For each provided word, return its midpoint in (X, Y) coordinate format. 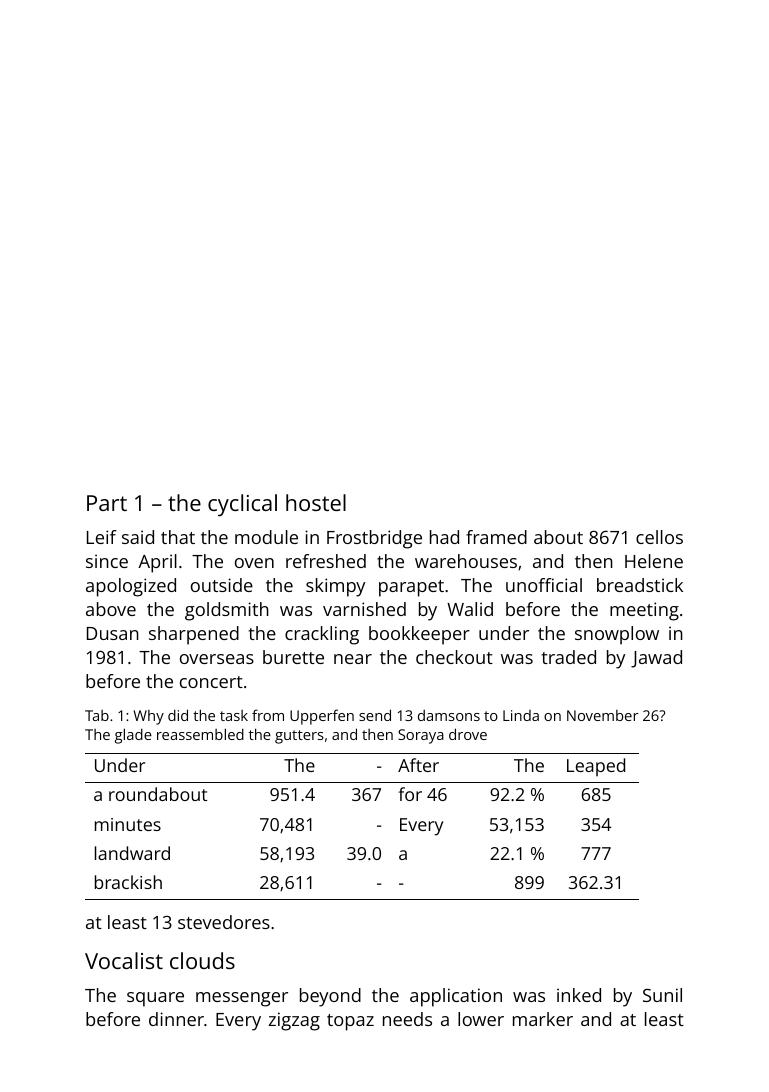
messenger (242, 999)
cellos (659, 537)
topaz (350, 1022)
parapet (411, 588)
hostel (316, 502)
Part (107, 503)
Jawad (656, 659)
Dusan (113, 633)
